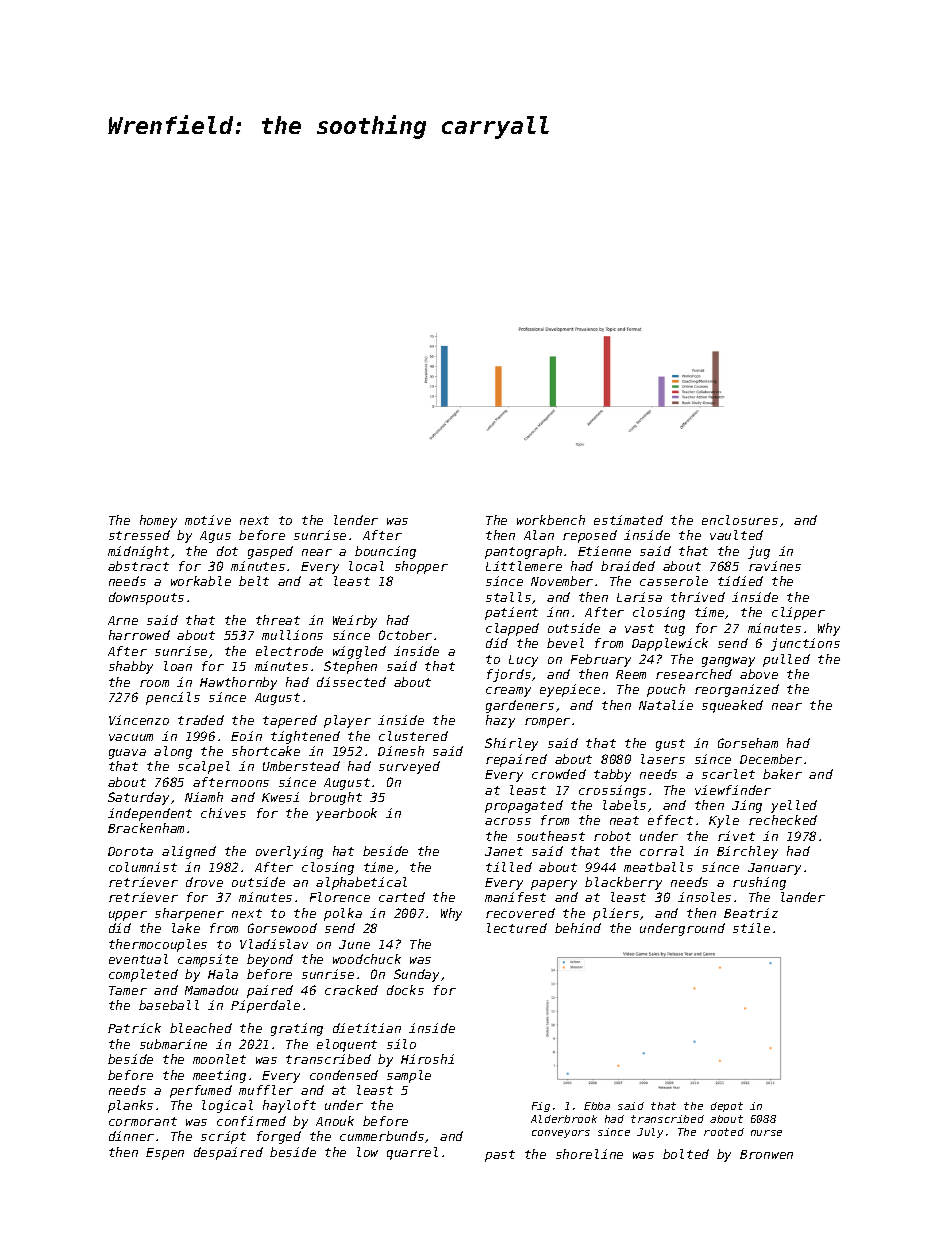 The width and height of the document is (952, 1233). Describe the element at coordinates (508, 597) in the document. I see `stalls` at that location.
